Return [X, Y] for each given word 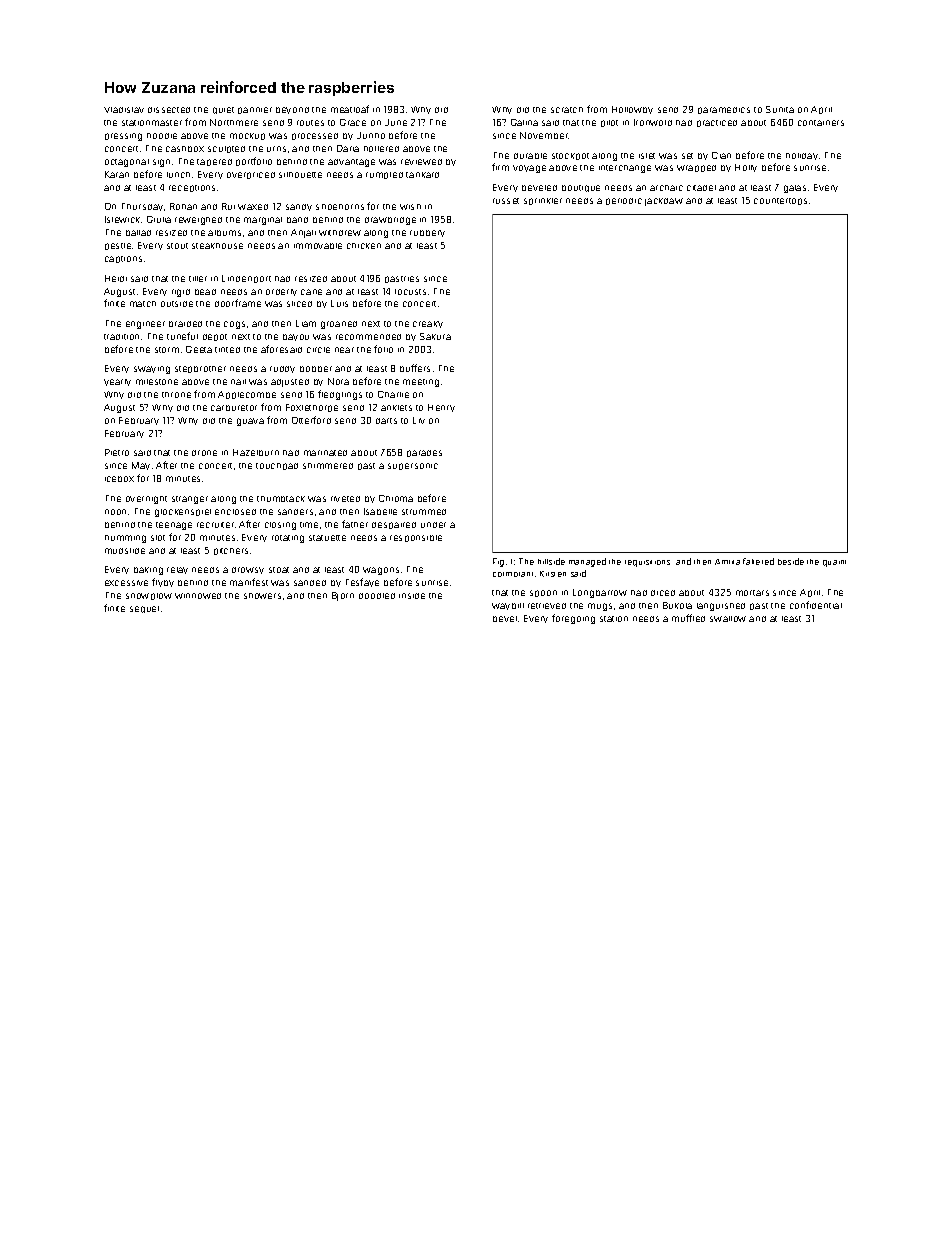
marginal [263, 221]
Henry [441, 408]
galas [795, 189]
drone [204, 453]
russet [506, 201]
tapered [214, 162]
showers [262, 596]
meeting [421, 383]
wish [410, 207]
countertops [780, 201]
